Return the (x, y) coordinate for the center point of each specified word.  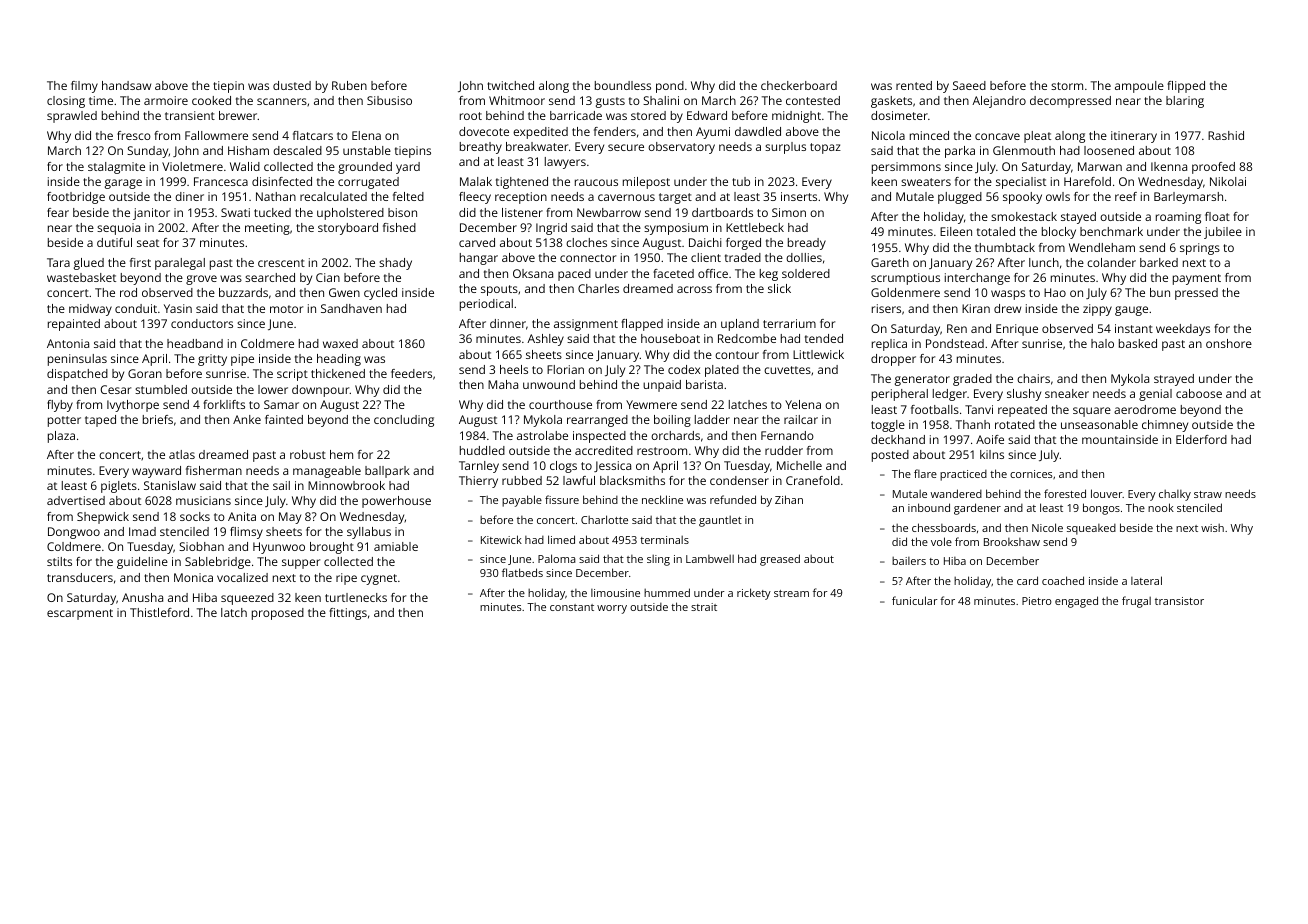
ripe (346, 579)
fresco (134, 135)
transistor (1179, 601)
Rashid (1226, 135)
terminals (664, 540)
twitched (510, 85)
